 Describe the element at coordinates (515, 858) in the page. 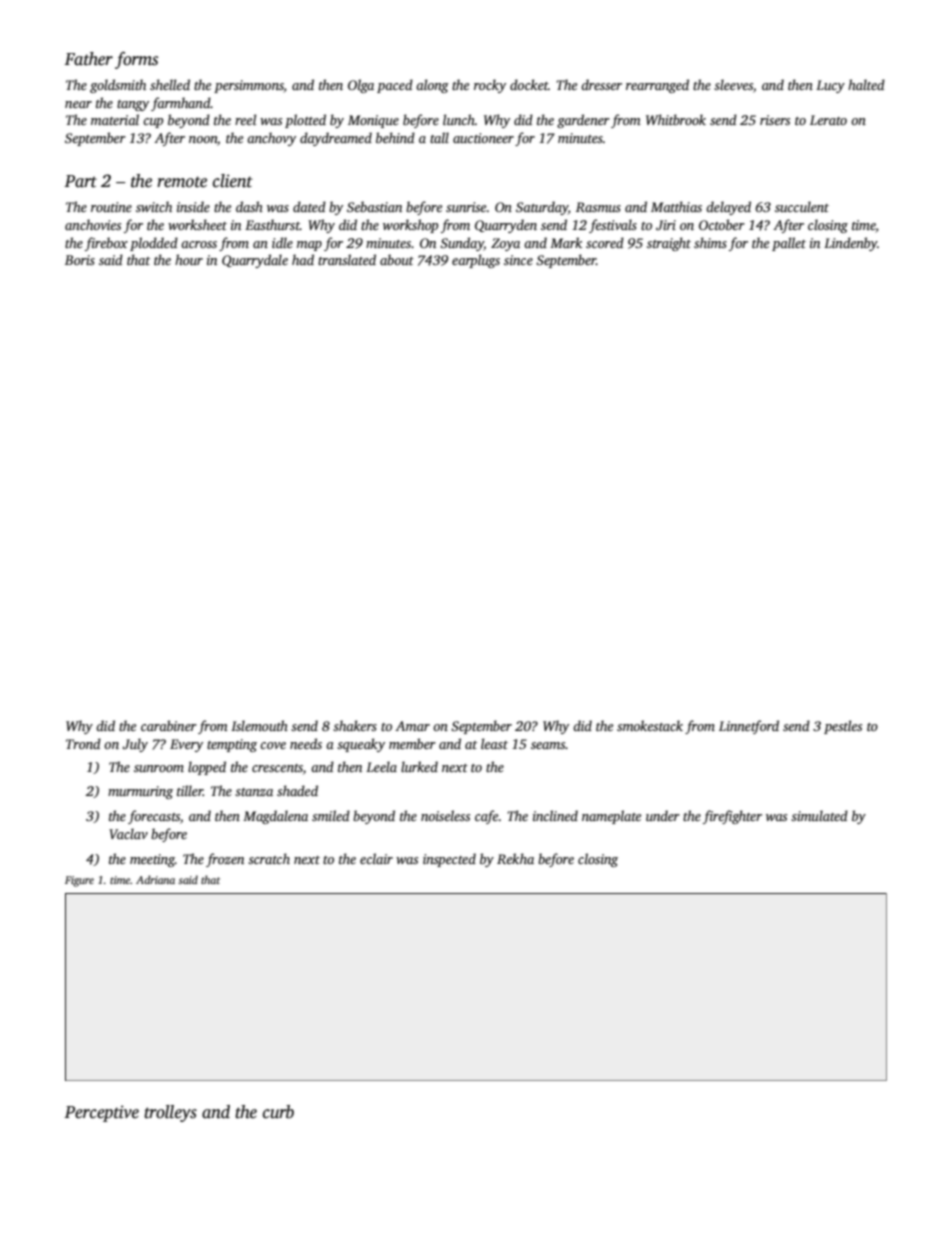

I see `Rekha` at that location.
